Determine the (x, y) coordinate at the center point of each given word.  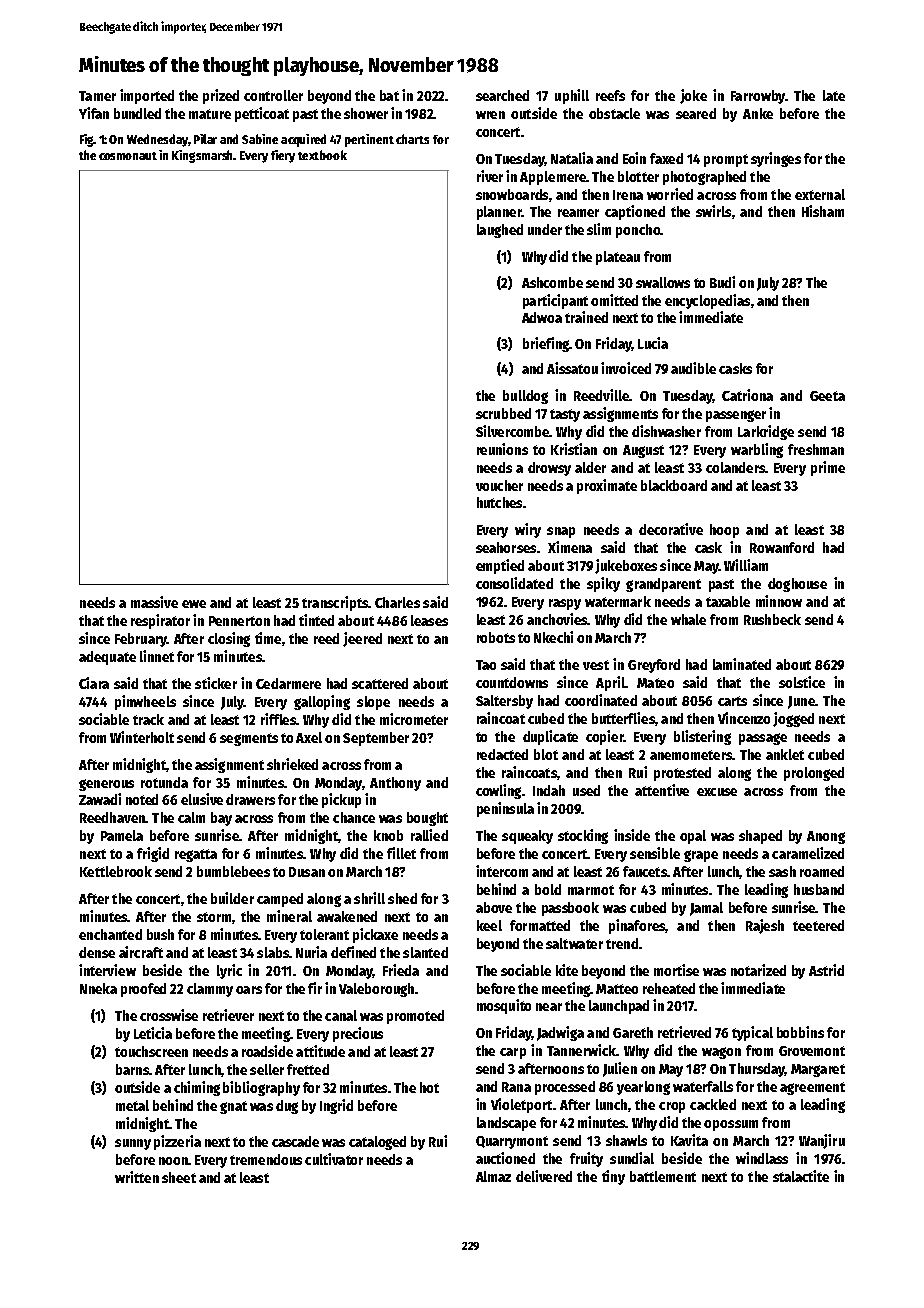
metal (132, 1105)
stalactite (801, 1176)
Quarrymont (512, 1142)
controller (273, 95)
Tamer (97, 96)
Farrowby (758, 97)
